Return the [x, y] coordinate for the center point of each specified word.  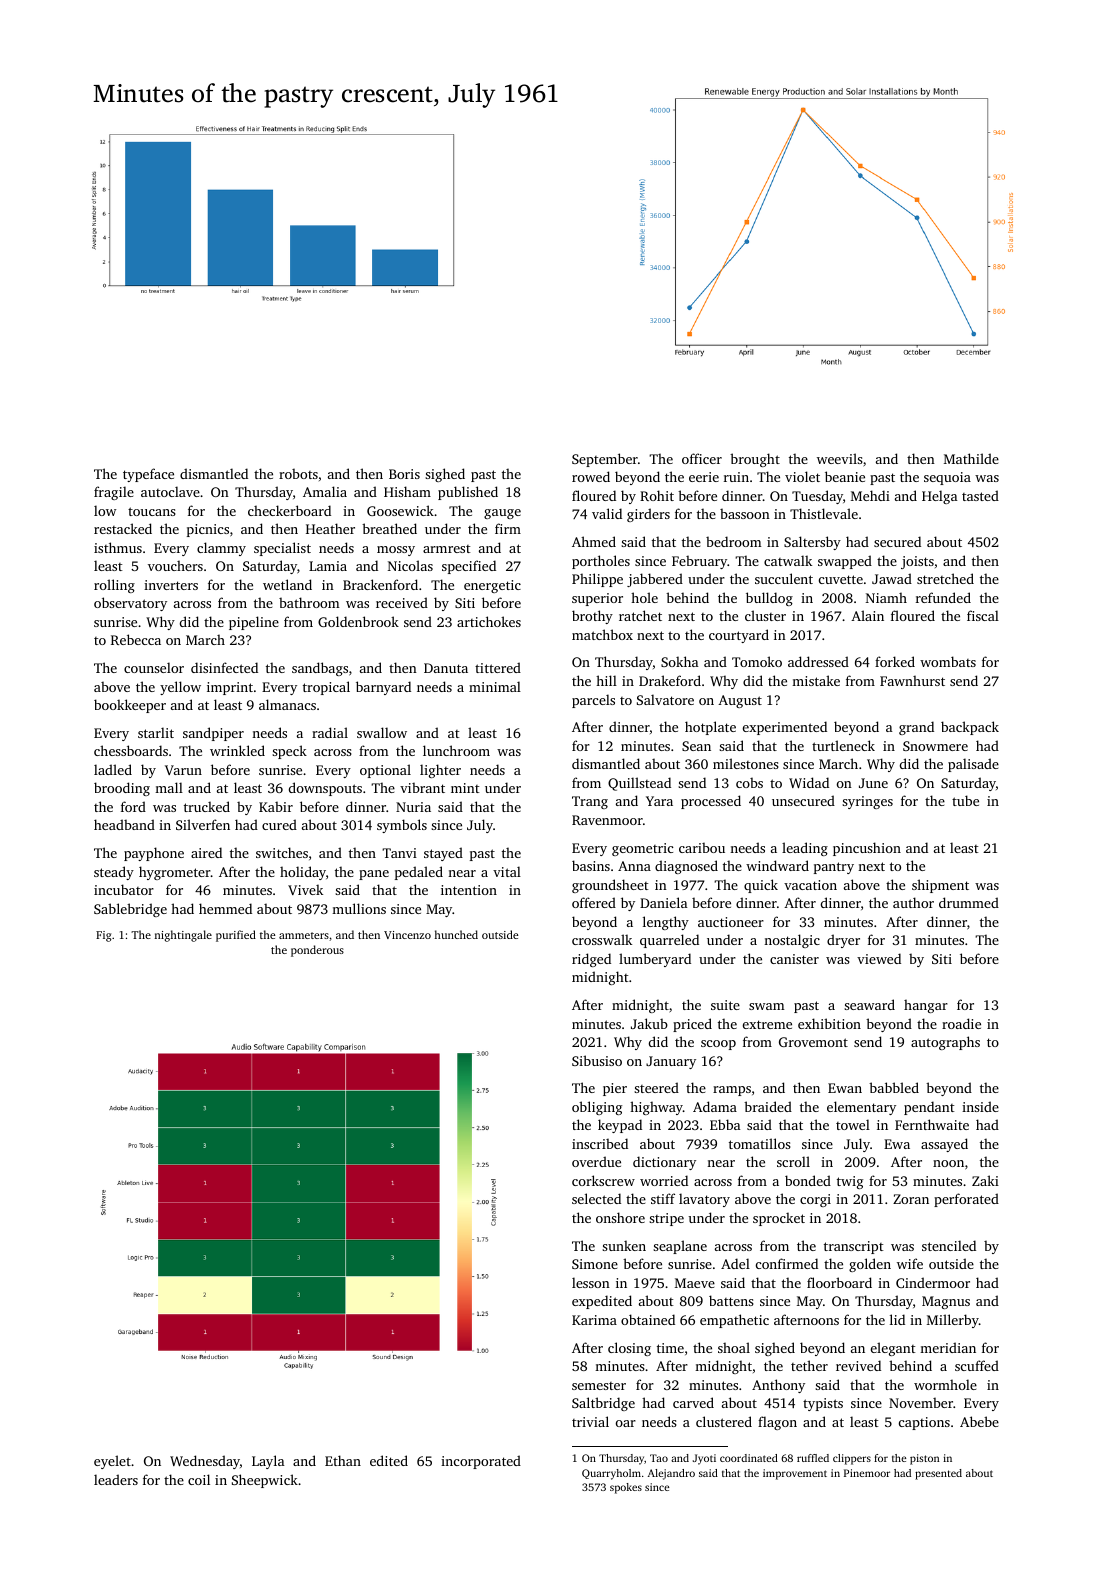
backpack [970, 728]
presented [938, 1474]
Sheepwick [265, 1481]
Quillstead [639, 784]
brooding [122, 789]
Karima [594, 1320]
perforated [966, 1200]
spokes [626, 1488]
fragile [114, 493]
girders [648, 515]
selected [596, 1198]
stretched [945, 578]
